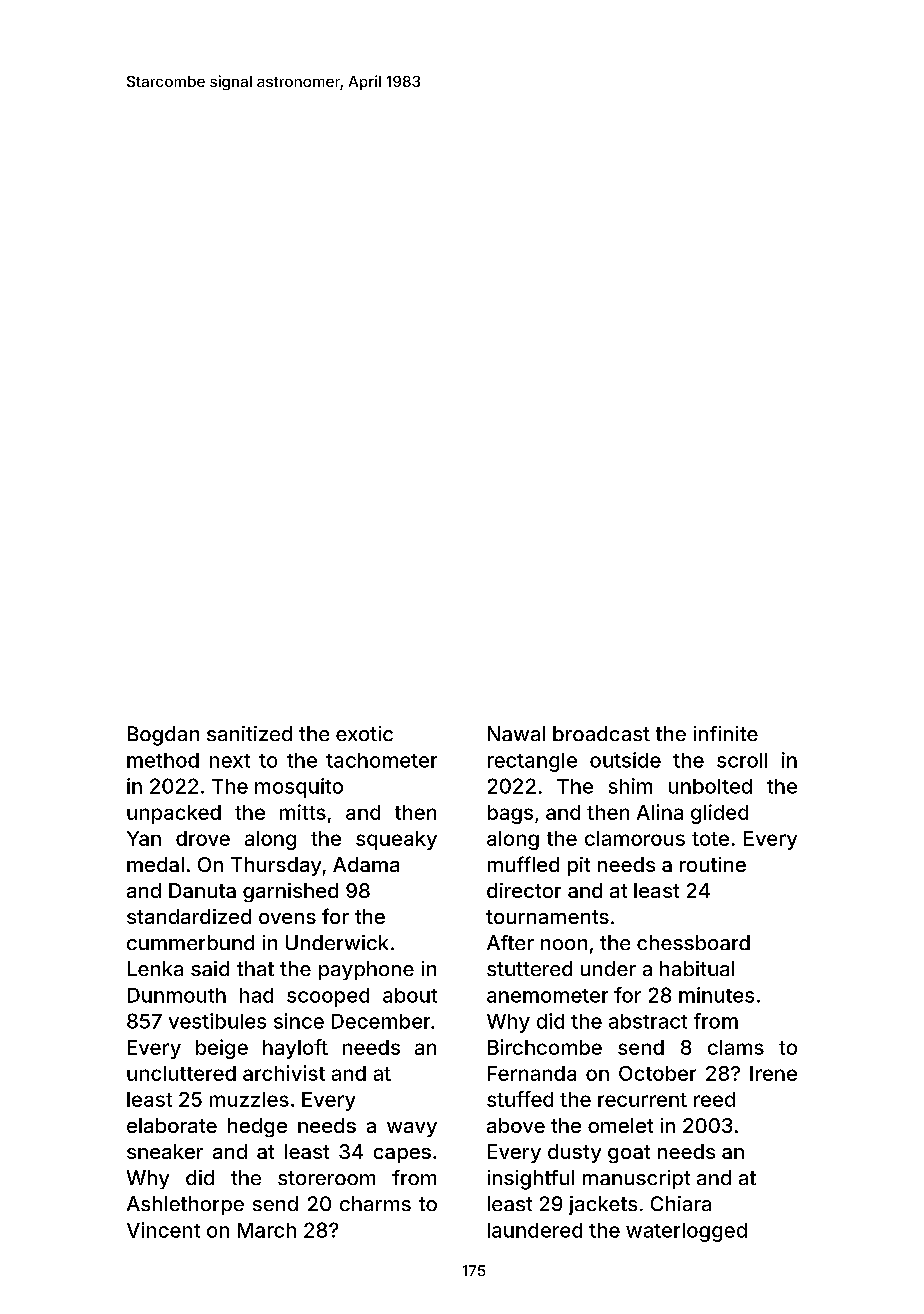 The image size is (924, 1314). I want to click on chessboard, so click(693, 942).
